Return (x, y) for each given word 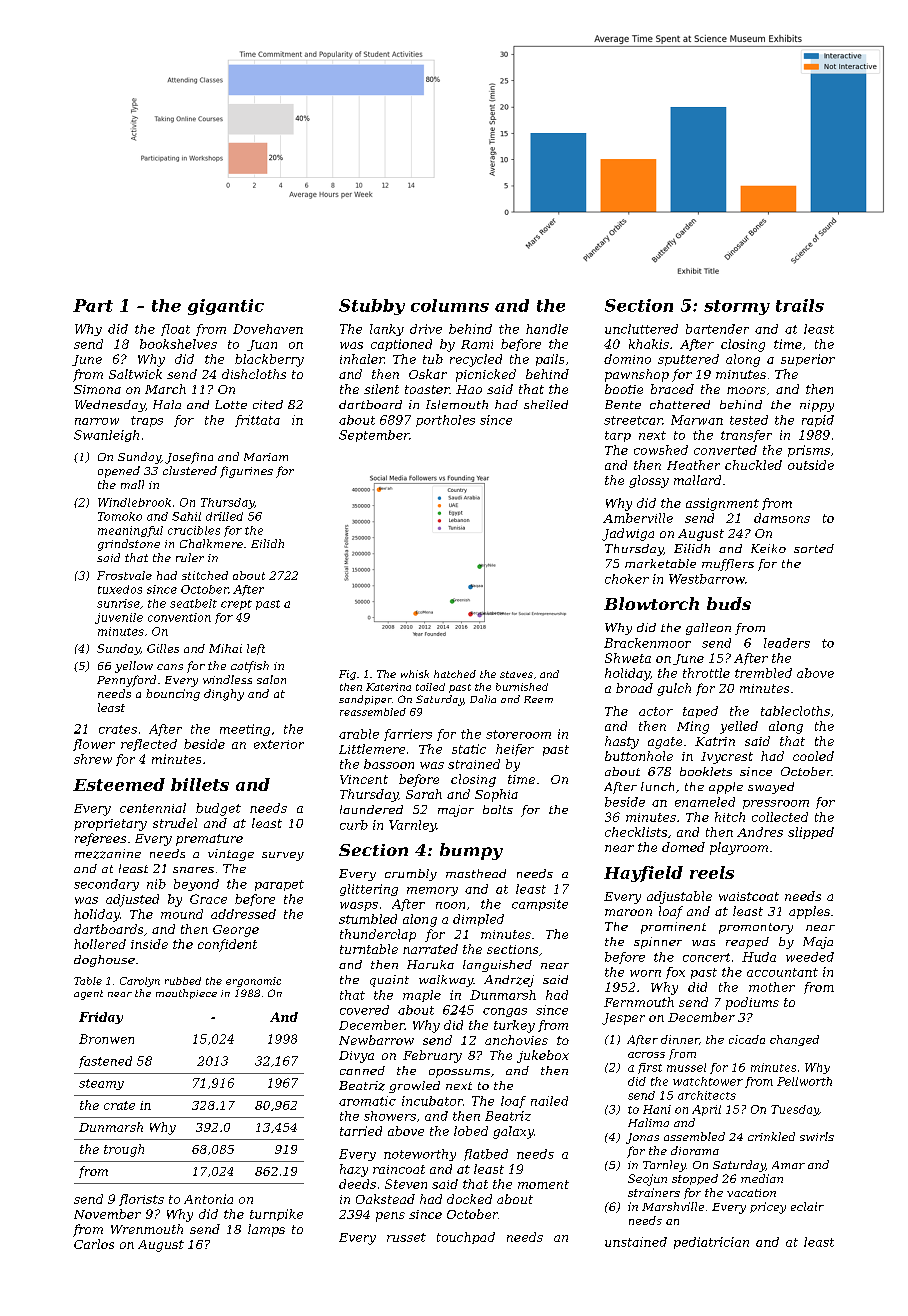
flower (94, 745)
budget (218, 809)
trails (800, 305)
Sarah (424, 794)
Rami (477, 344)
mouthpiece (186, 994)
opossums (459, 1073)
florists (141, 1200)
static (469, 749)
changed (794, 1040)
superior (808, 360)
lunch (657, 786)
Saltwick (135, 374)
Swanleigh (106, 436)
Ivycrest (727, 758)
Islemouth (457, 404)
